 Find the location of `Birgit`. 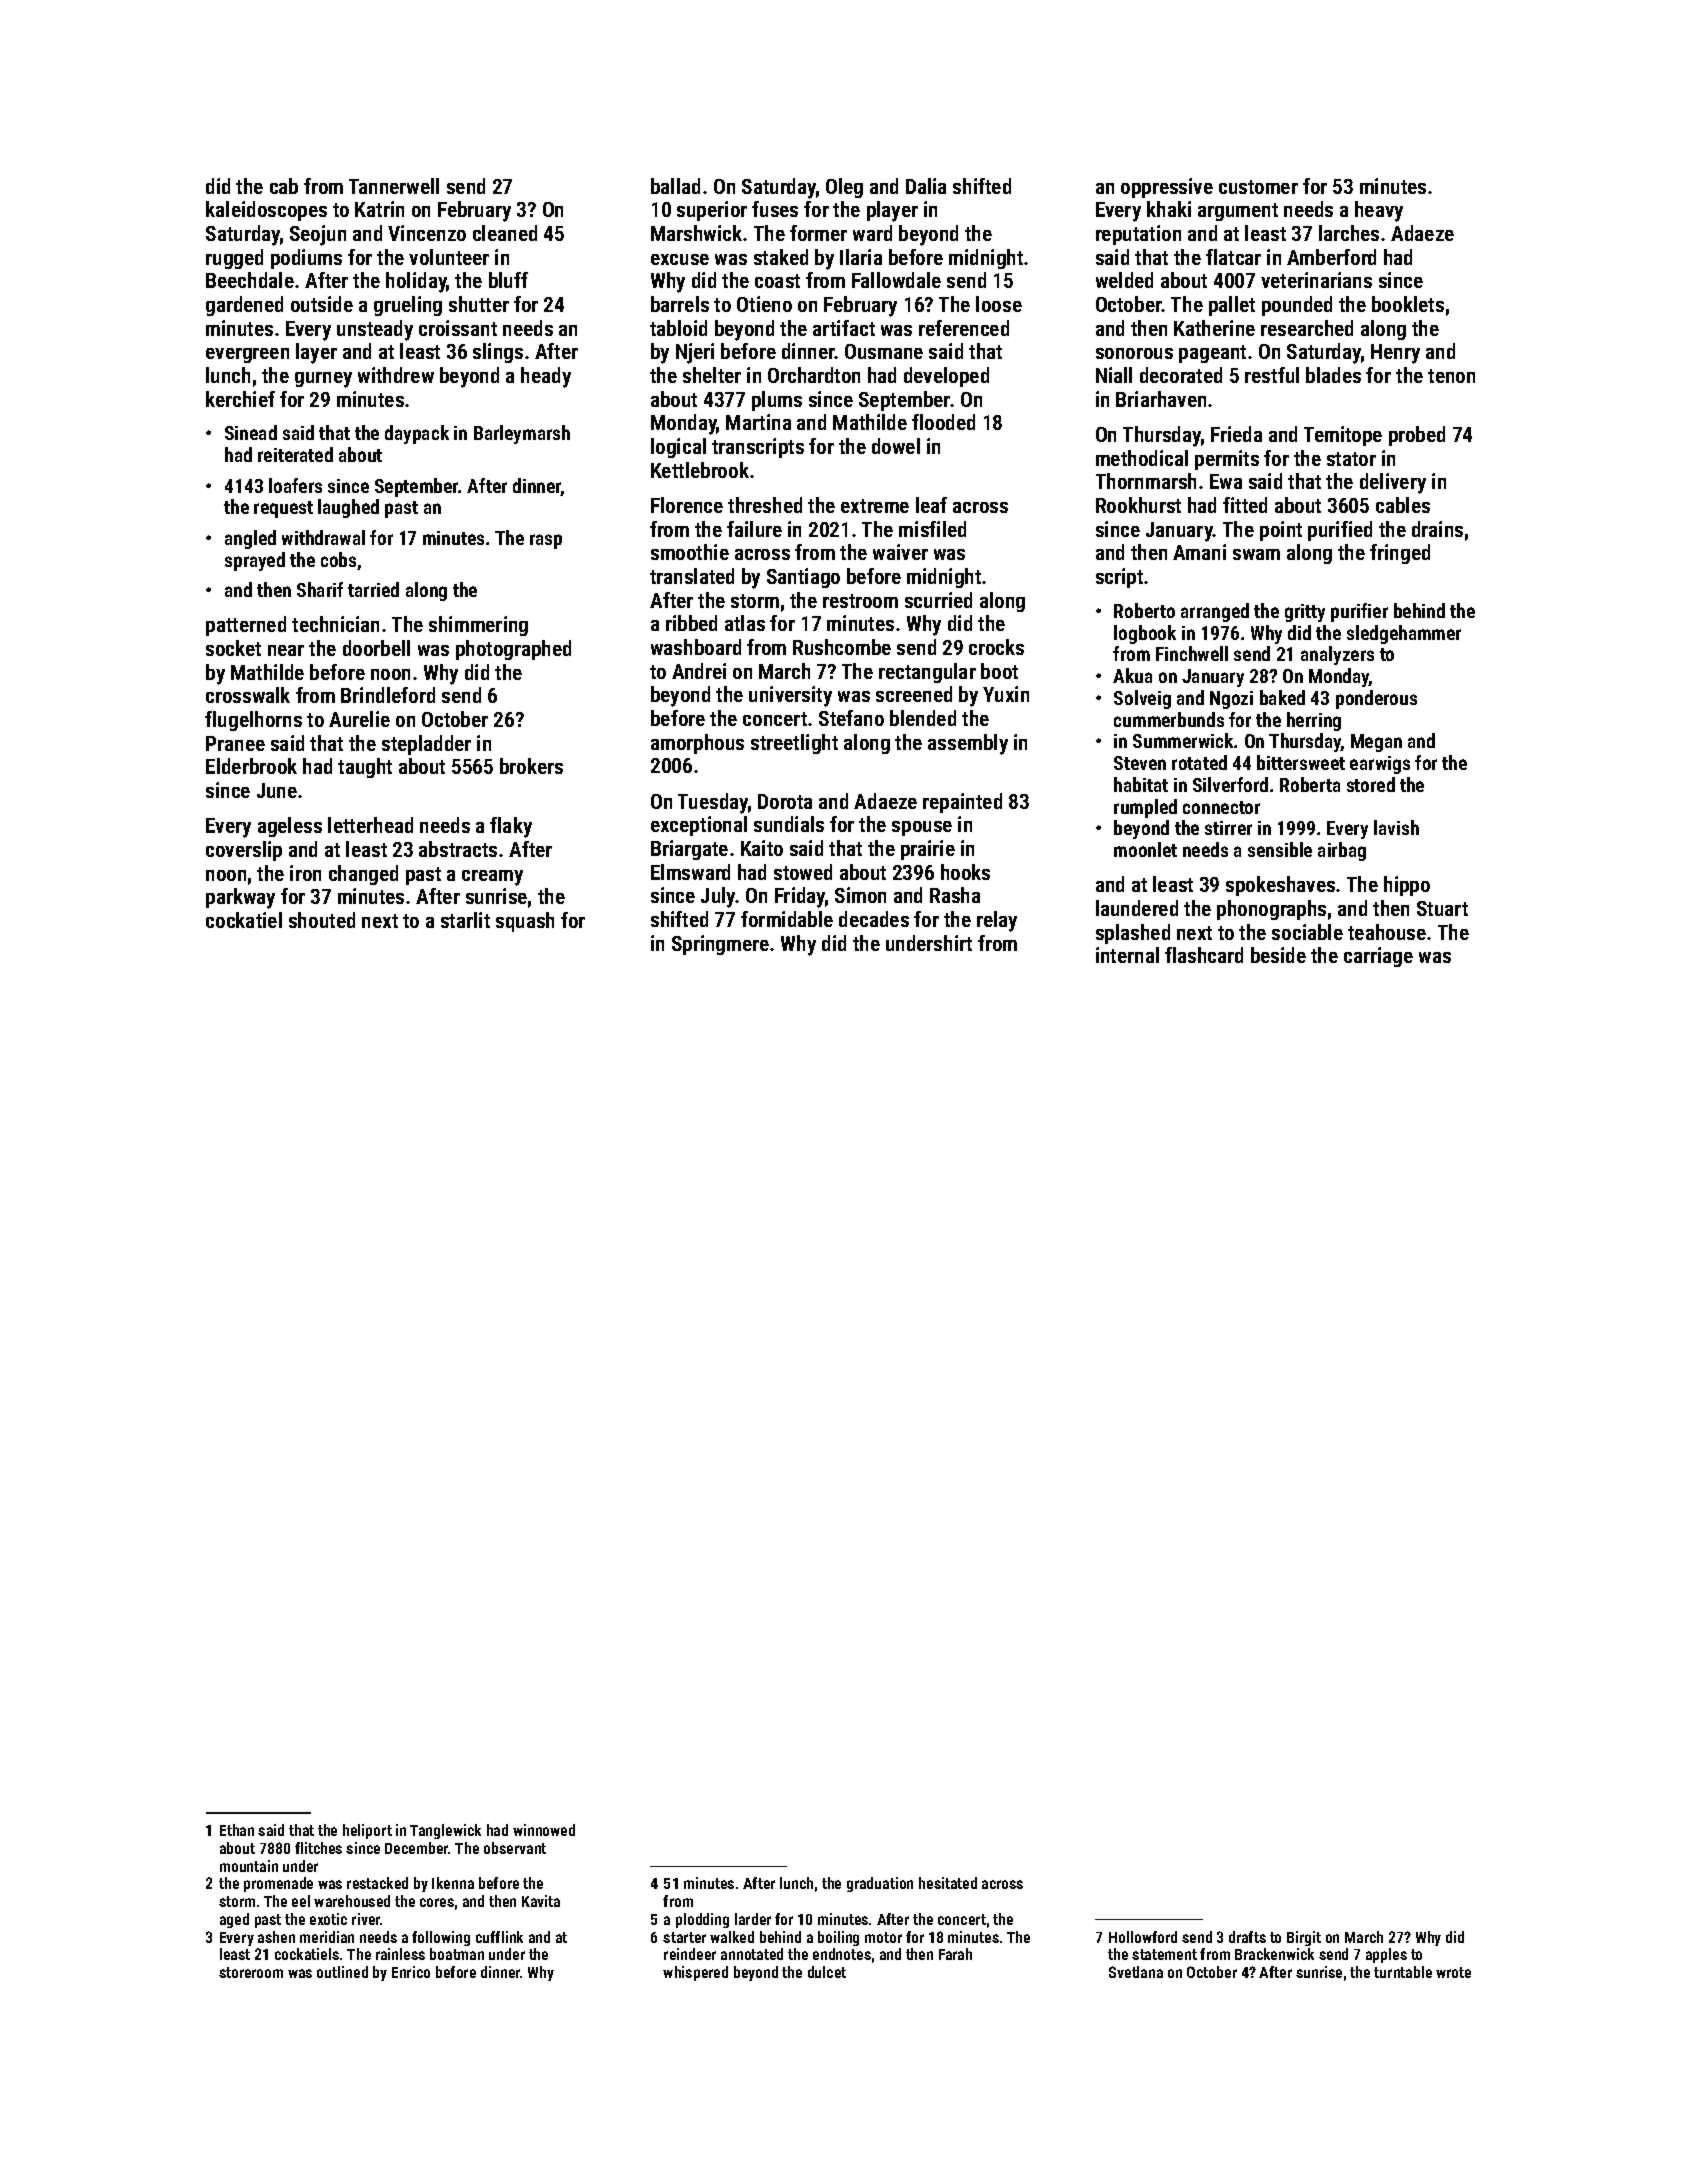

Birgit is located at coordinates (1304, 1938).
